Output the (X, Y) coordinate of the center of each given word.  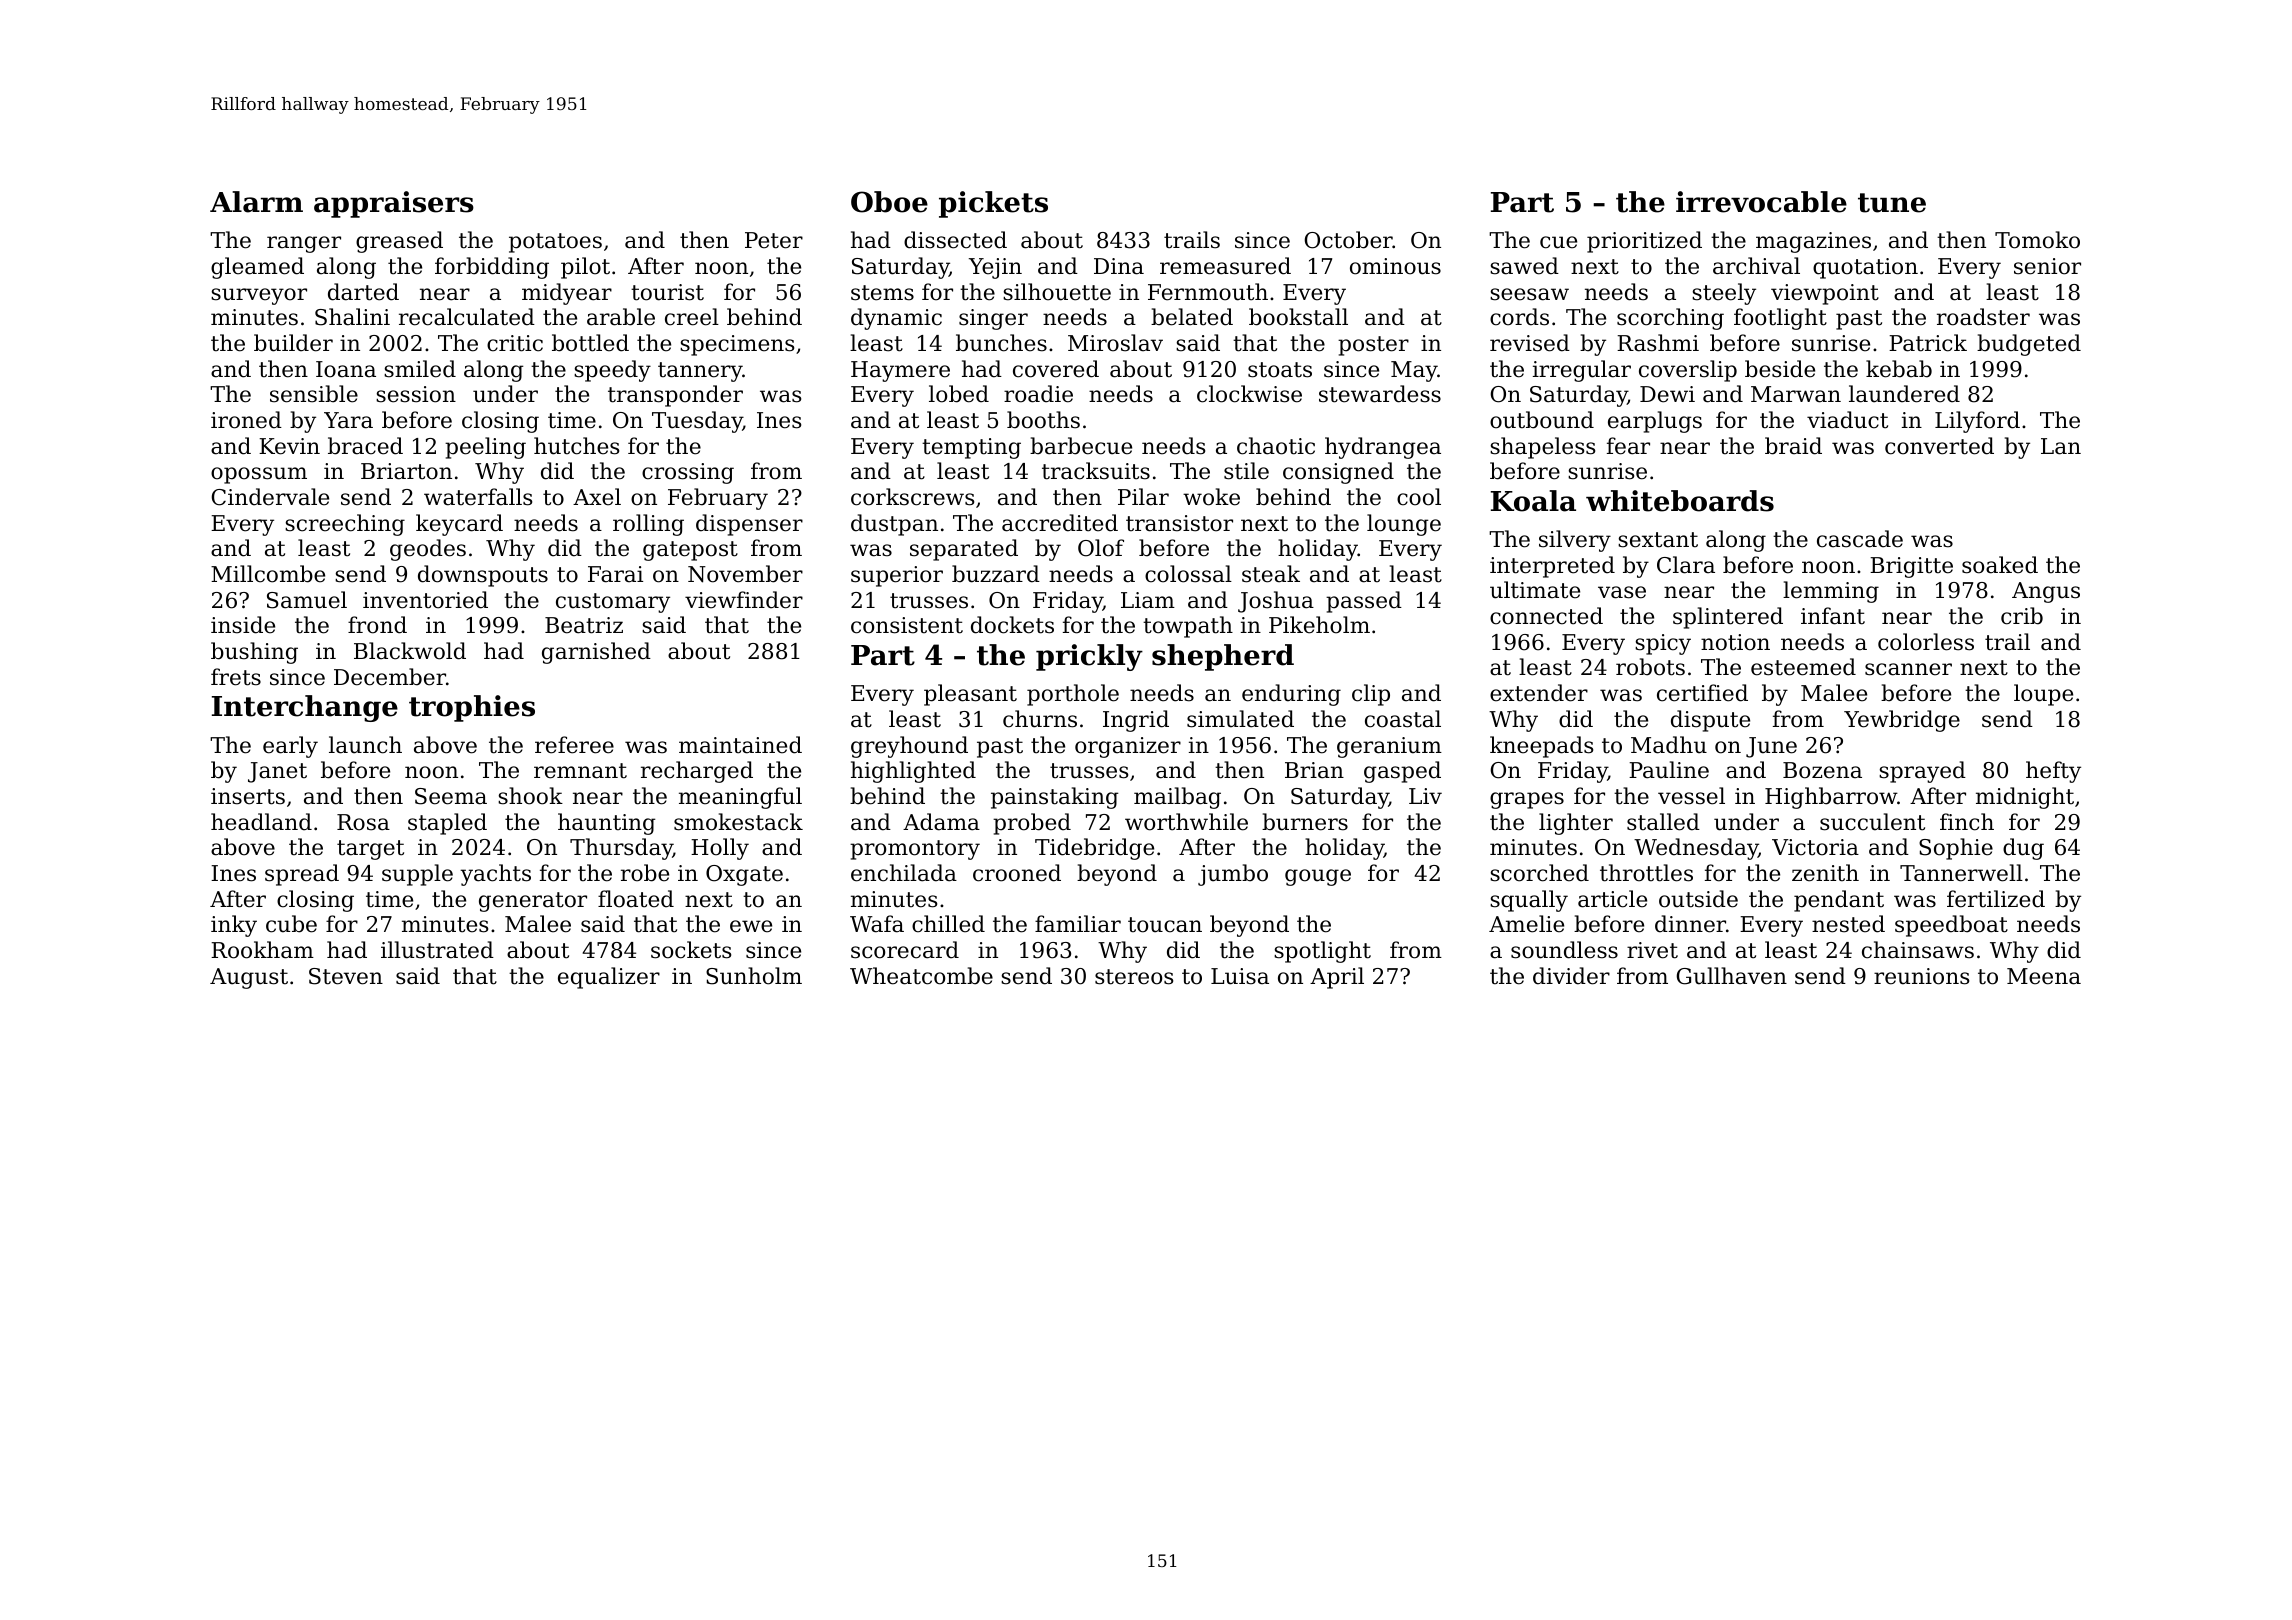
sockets (691, 950)
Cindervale (270, 497)
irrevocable (1761, 202)
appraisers (394, 204)
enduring (1291, 695)
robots (1650, 667)
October (1349, 240)
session (416, 394)
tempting (971, 448)
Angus (2046, 592)
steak (1271, 574)
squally (1529, 901)
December (390, 677)
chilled (948, 924)
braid (1793, 446)
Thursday (621, 849)
